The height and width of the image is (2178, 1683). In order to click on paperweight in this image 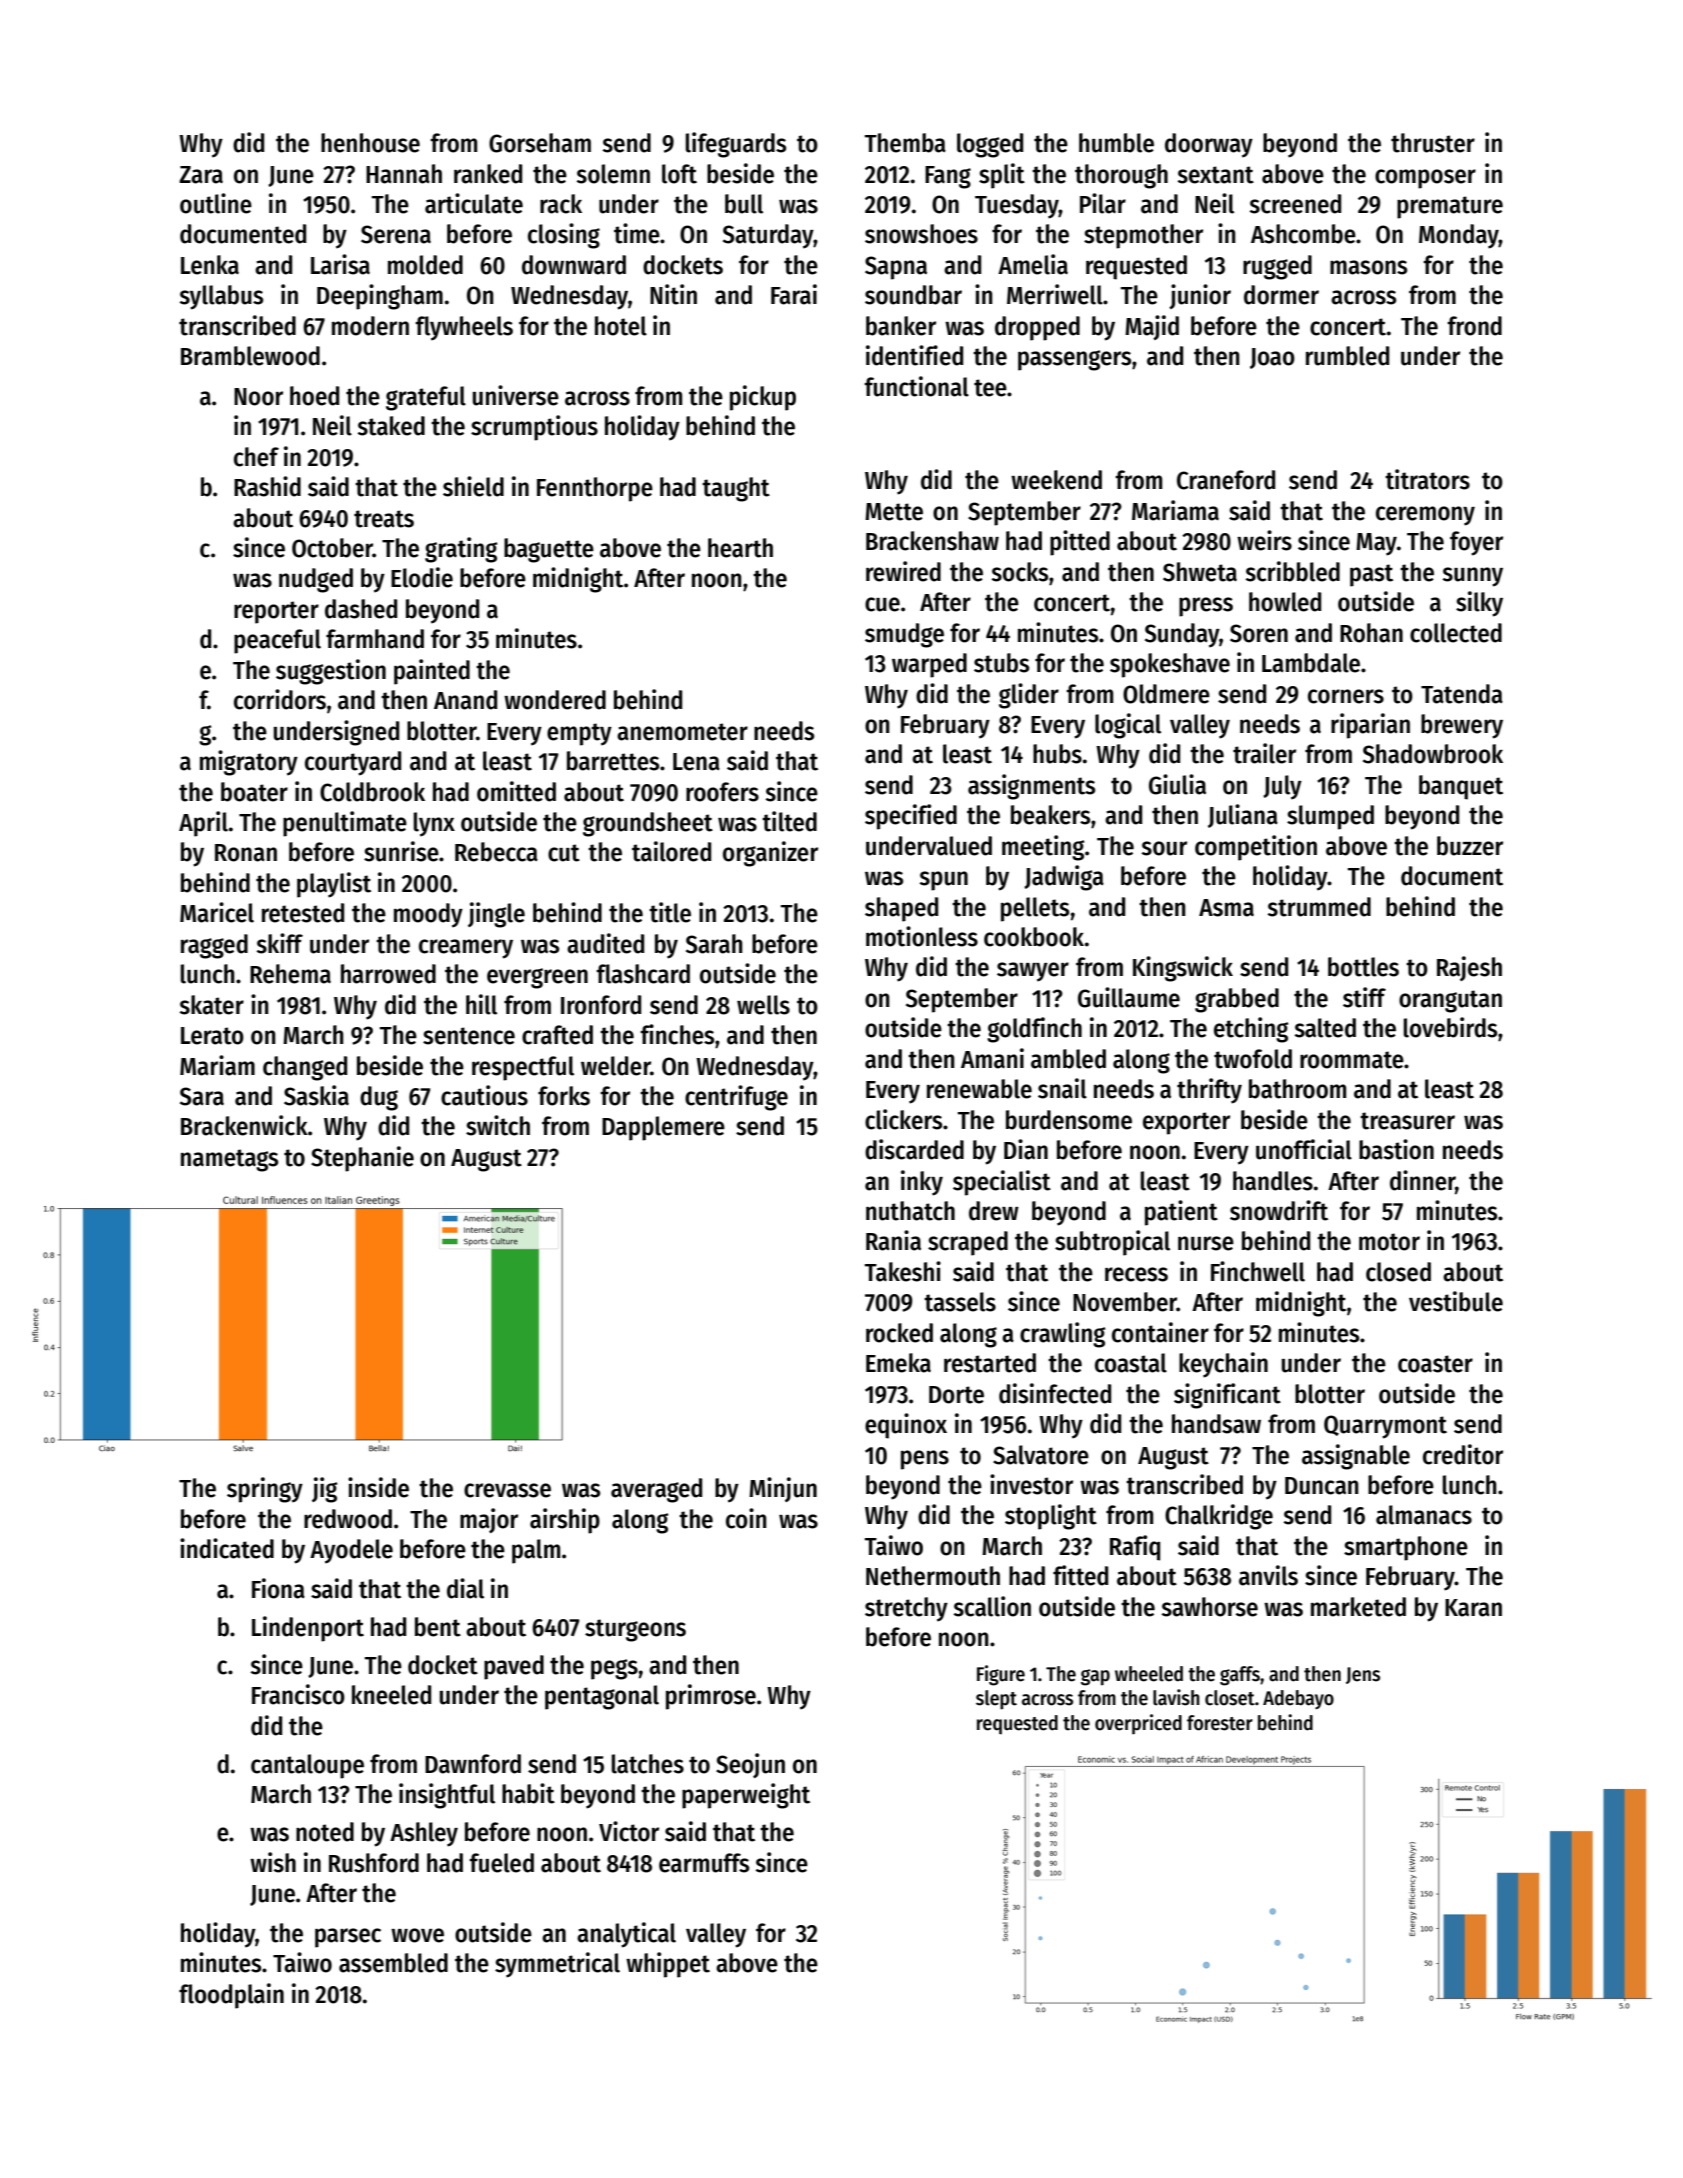, I will do `click(746, 1796)`.
